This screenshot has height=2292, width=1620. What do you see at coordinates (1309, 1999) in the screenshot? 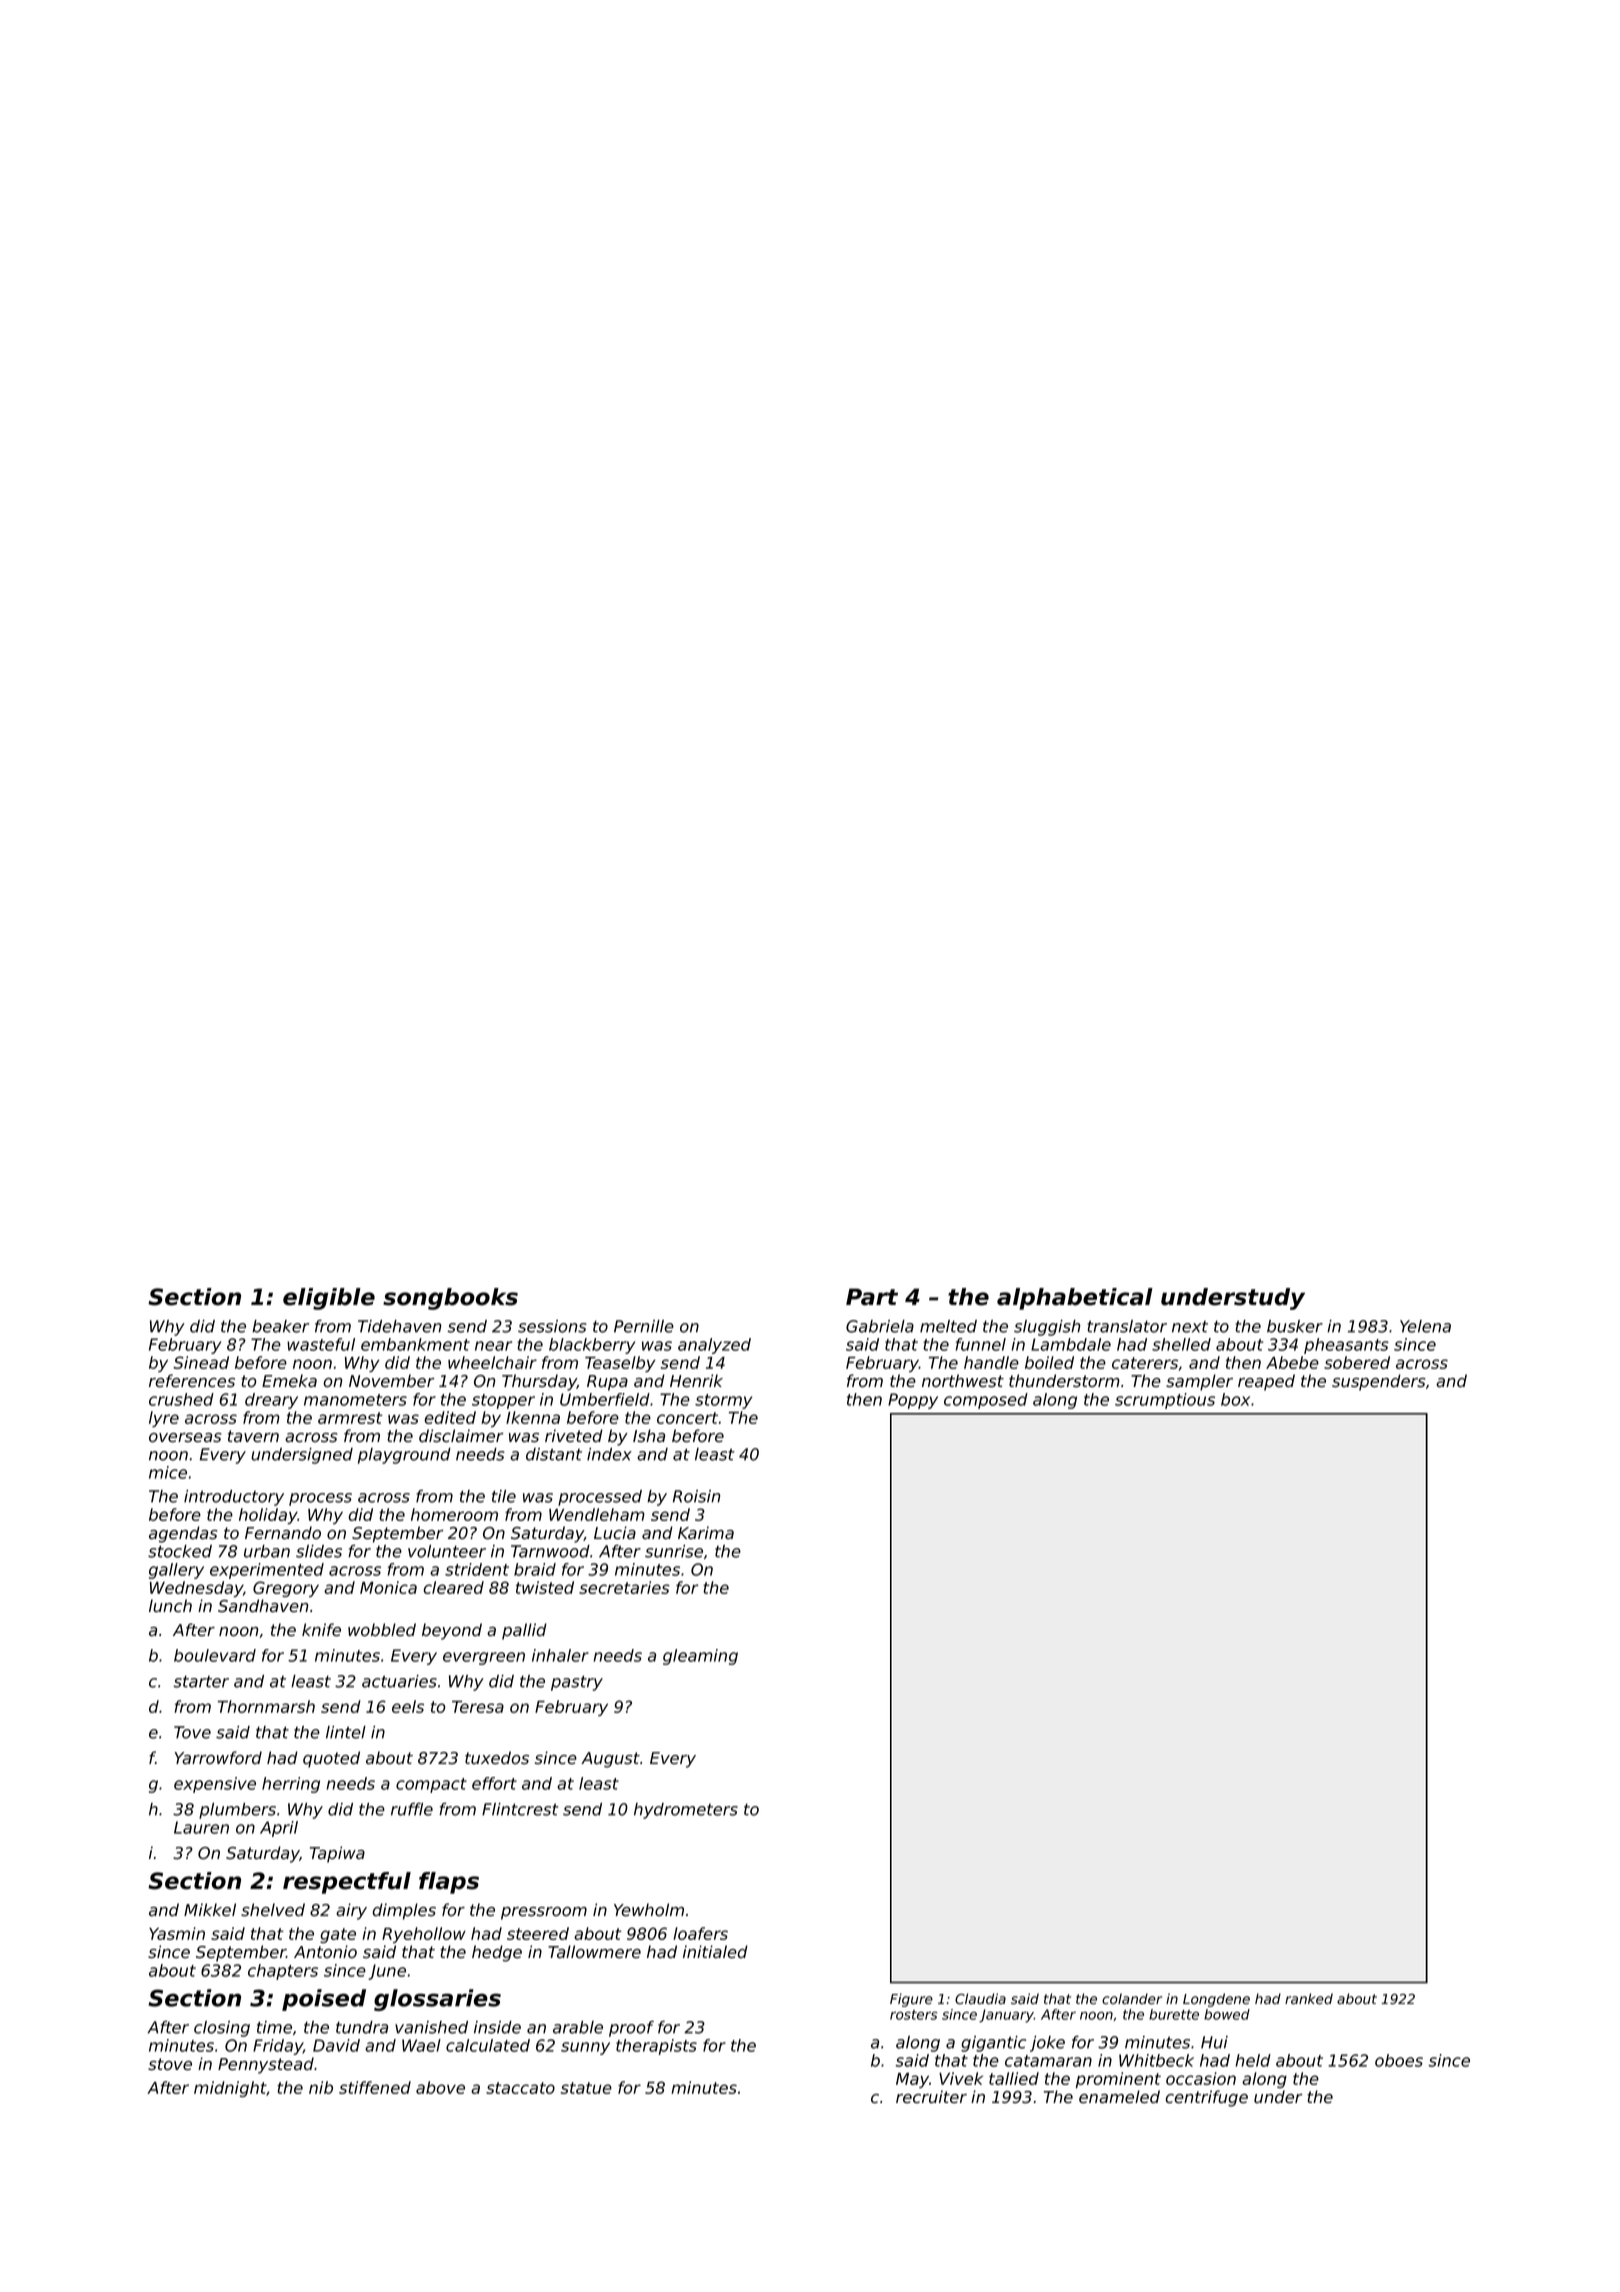
I see `ranked` at bounding box center [1309, 1999].
